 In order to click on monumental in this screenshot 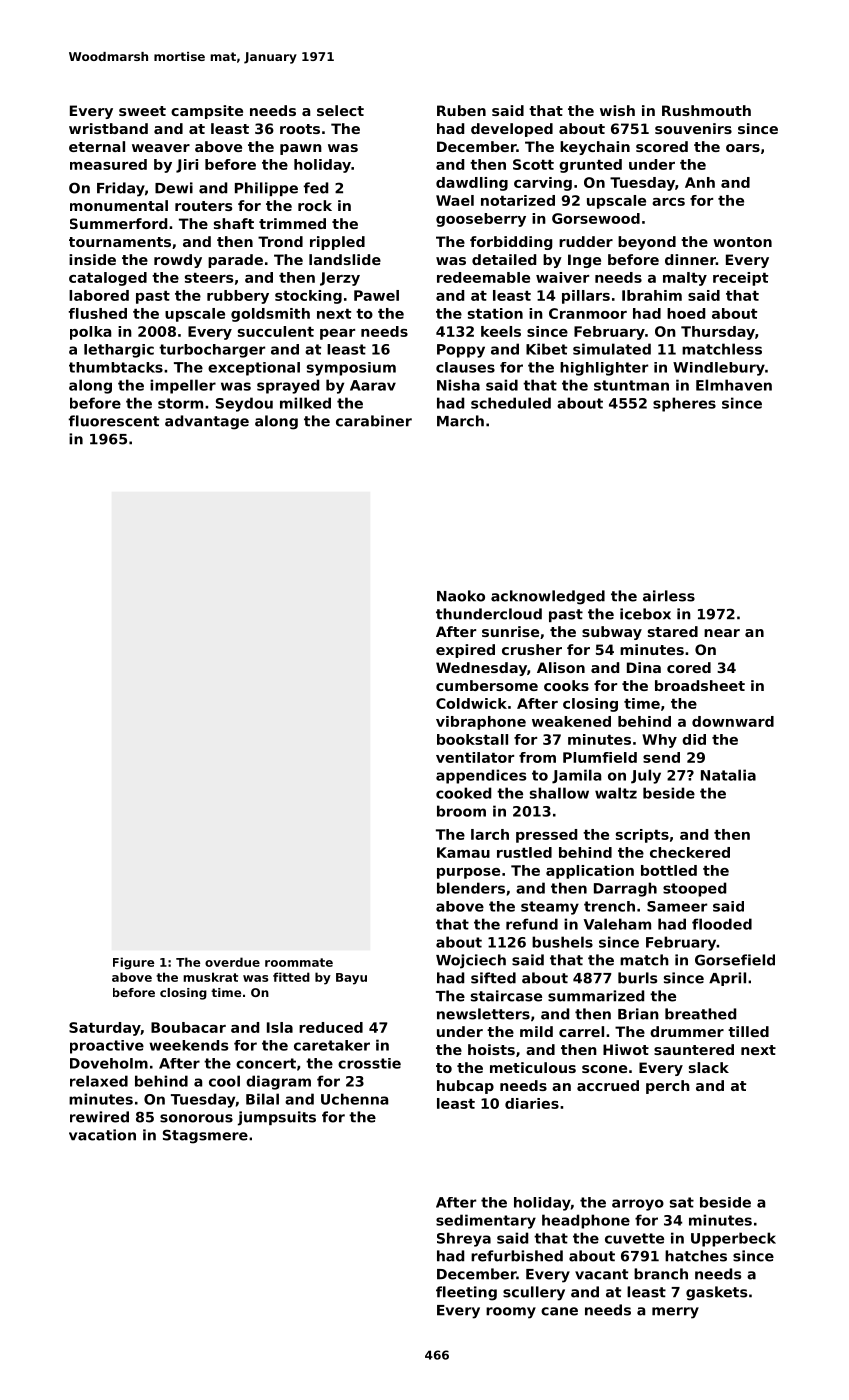, I will do `click(119, 205)`.
